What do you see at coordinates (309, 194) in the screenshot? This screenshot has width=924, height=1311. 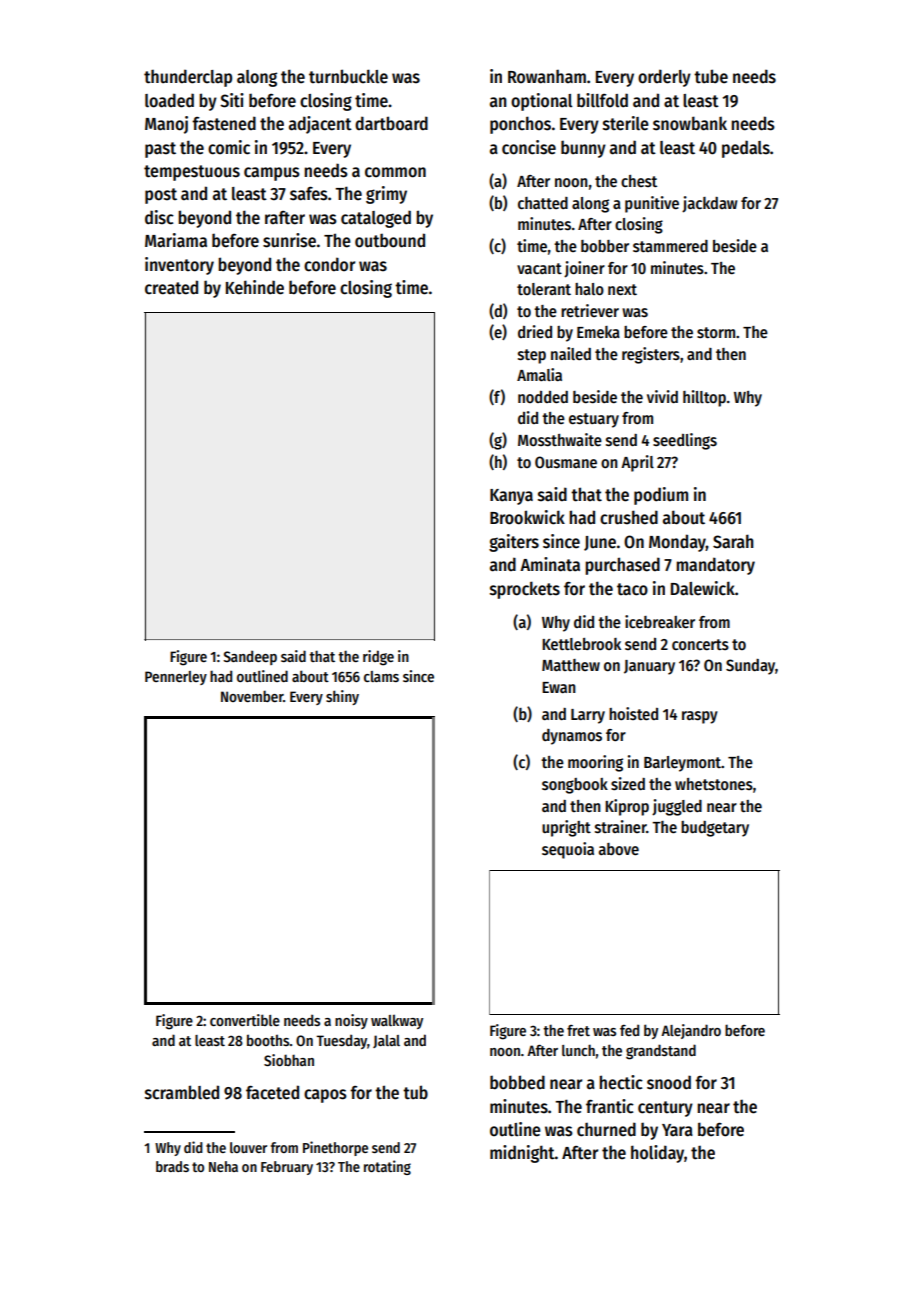 I see `safes` at bounding box center [309, 194].
